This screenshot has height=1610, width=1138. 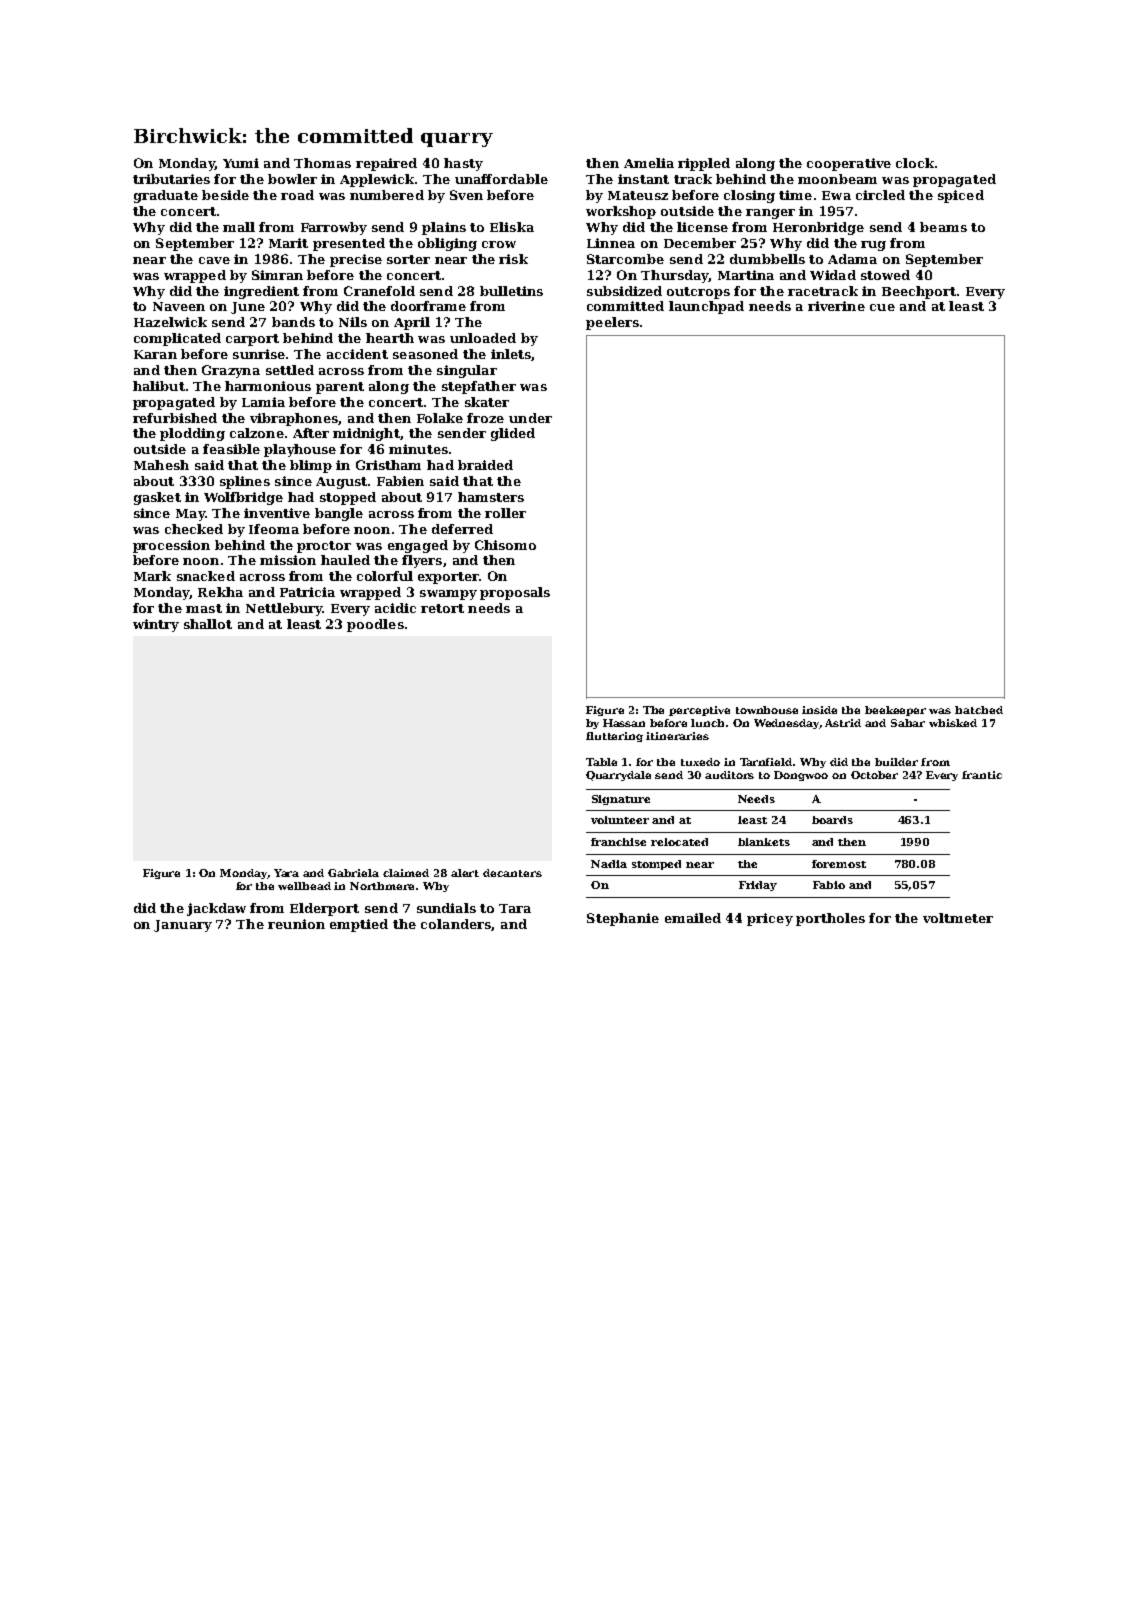 I want to click on Table, so click(x=601, y=762).
